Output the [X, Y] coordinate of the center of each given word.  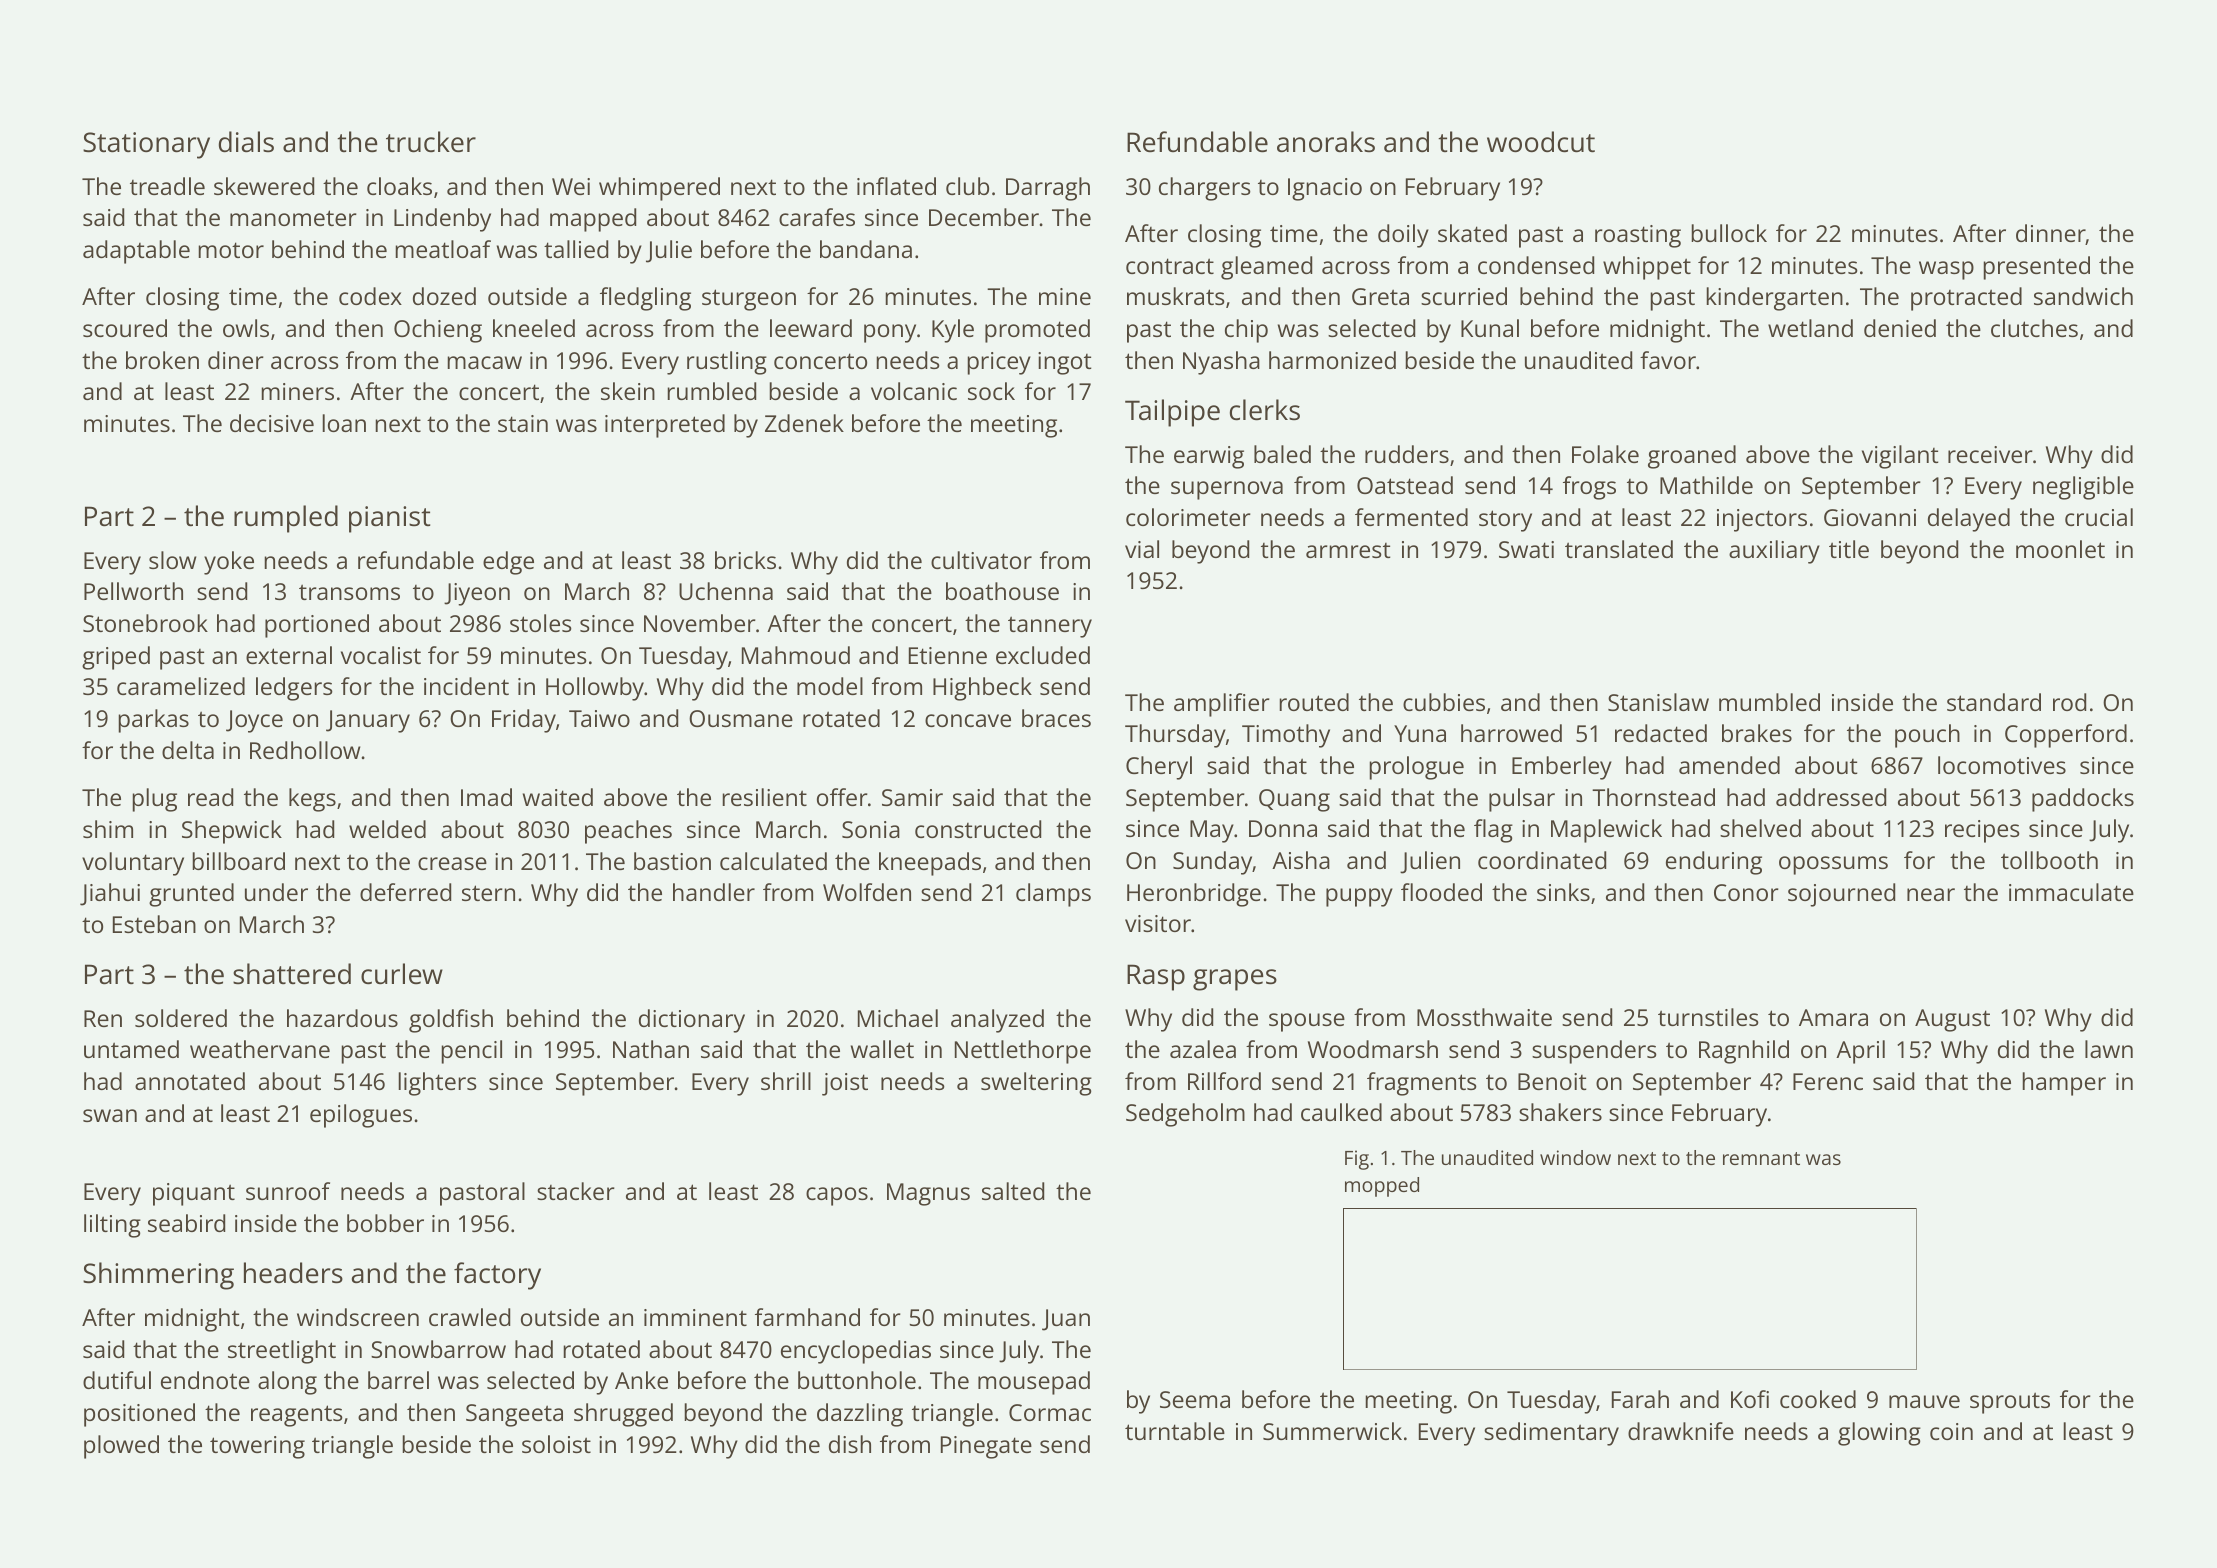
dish [850, 1444]
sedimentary [1551, 1434]
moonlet [2060, 549]
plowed [121, 1447]
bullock [1729, 233]
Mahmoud [796, 655]
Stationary [146, 145]
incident [466, 686]
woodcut [1541, 142]
